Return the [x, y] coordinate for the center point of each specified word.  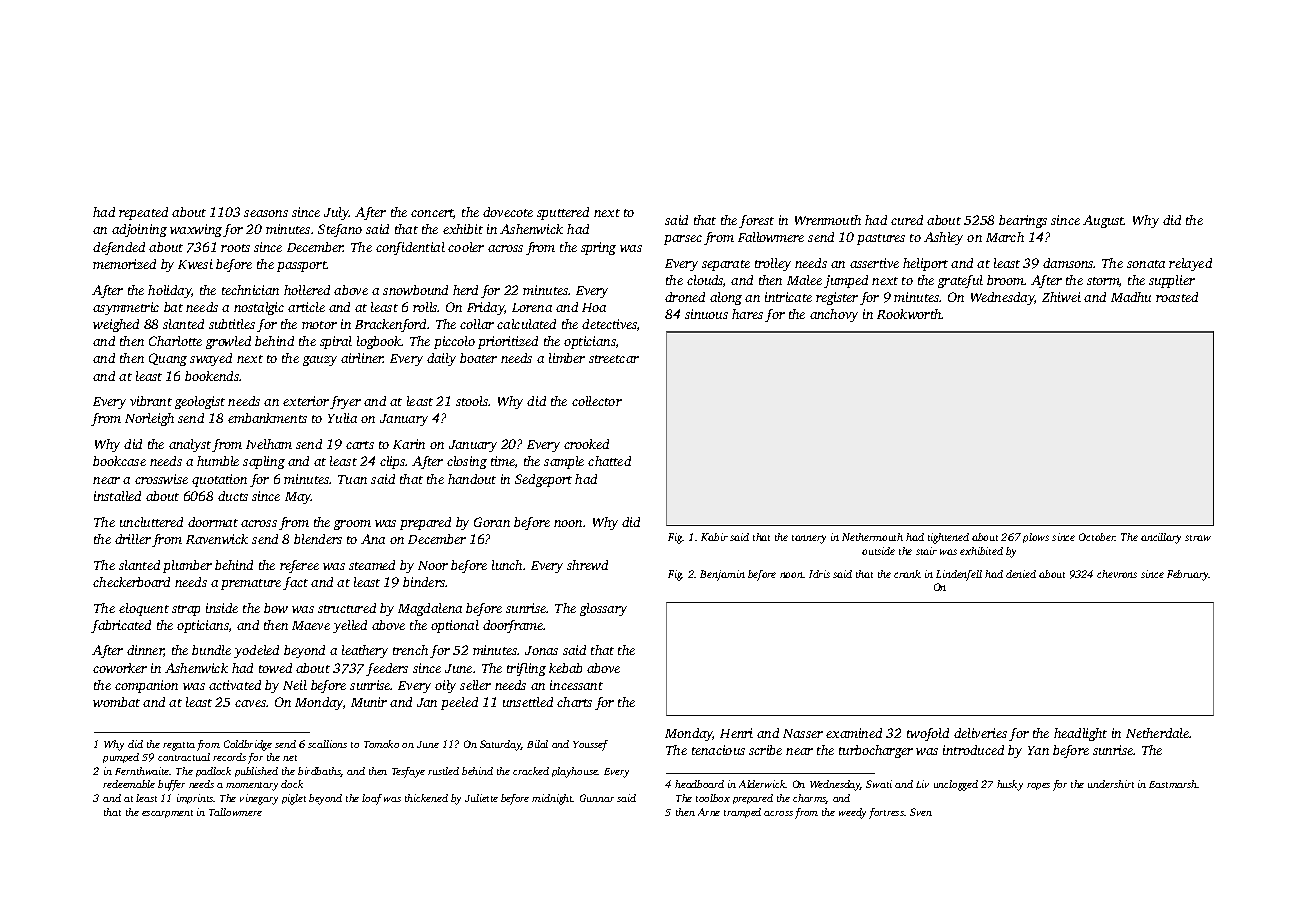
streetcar [614, 359]
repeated [143, 213]
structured [347, 608]
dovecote [508, 212]
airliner [362, 358]
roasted [1177, 297]
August [1103, 221]
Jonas [541, 650]
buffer [171, 785]
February [1188, 575]
